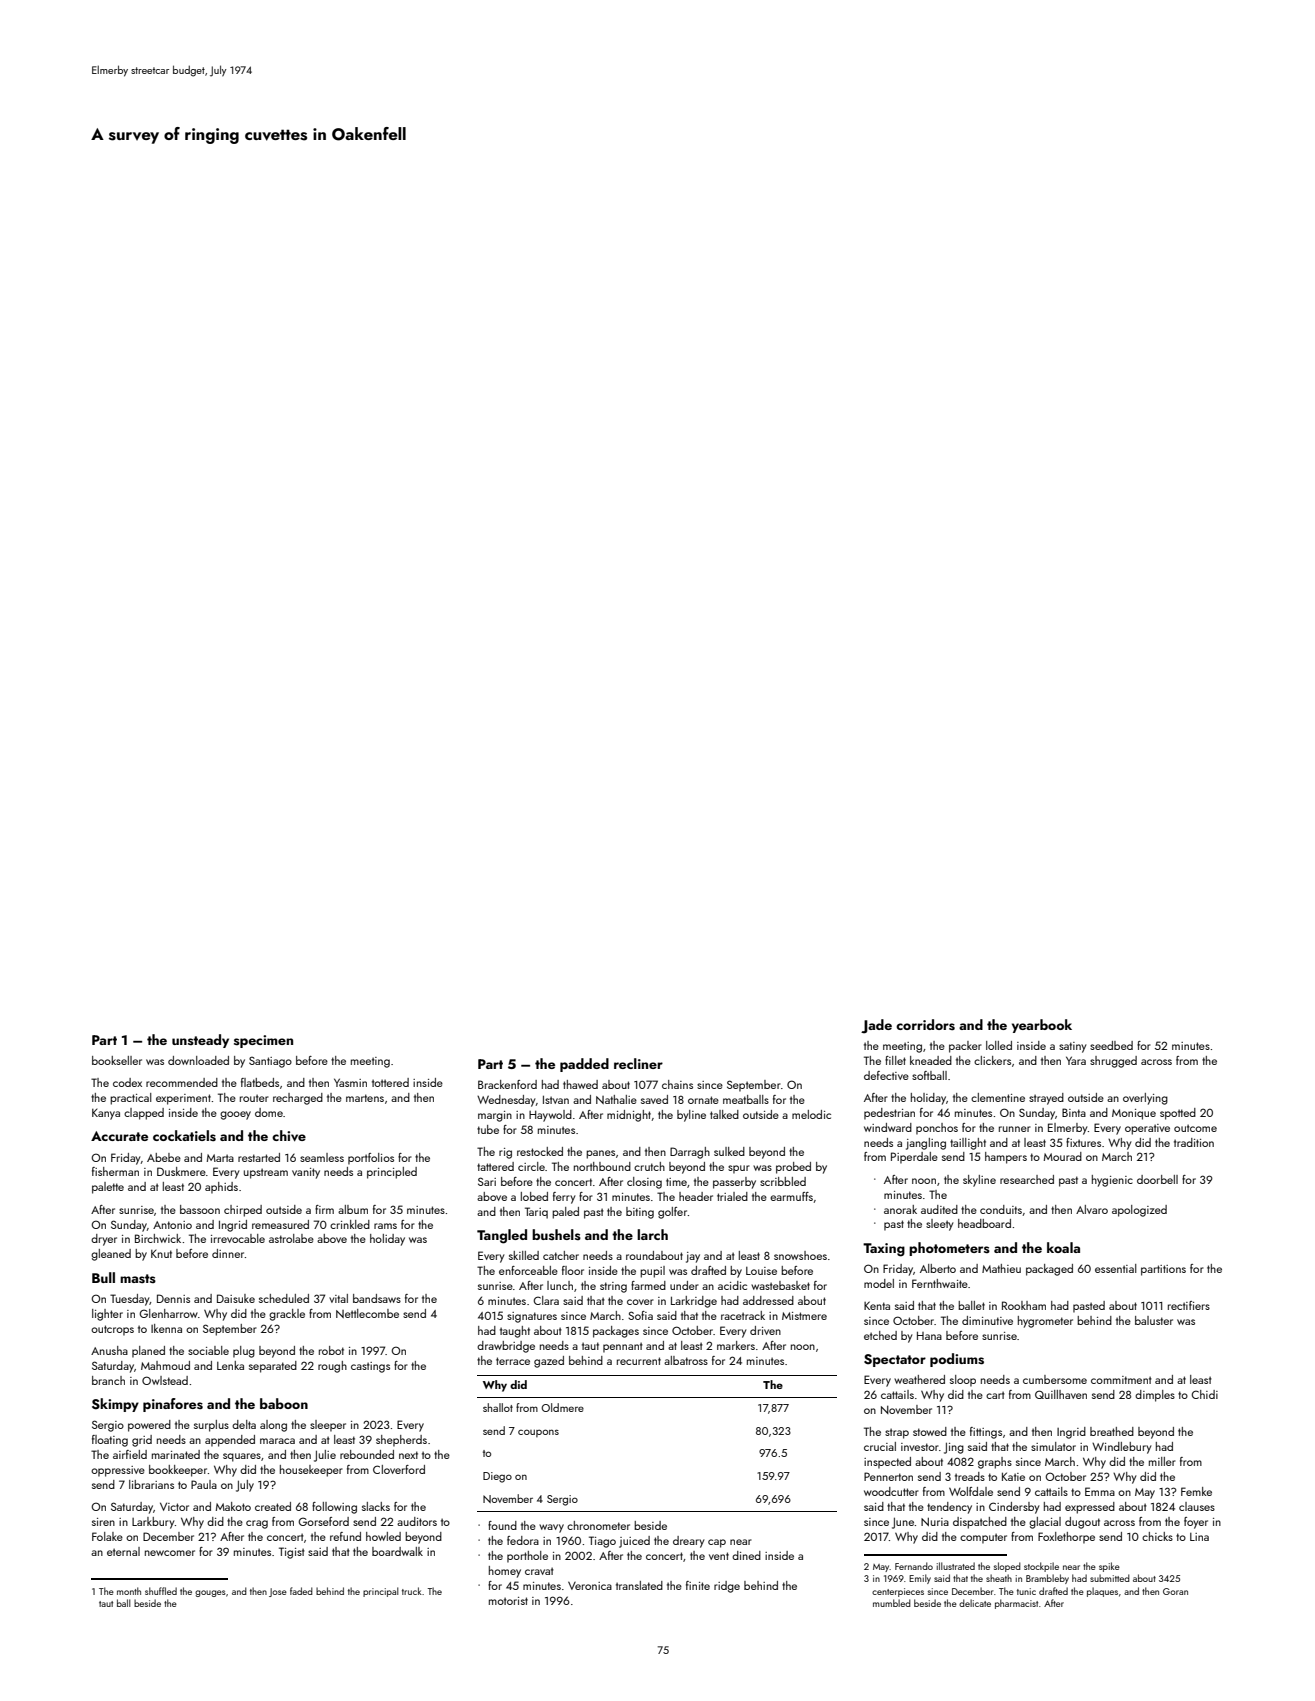  I want to click on Yasmin, so click(350, 1082).
